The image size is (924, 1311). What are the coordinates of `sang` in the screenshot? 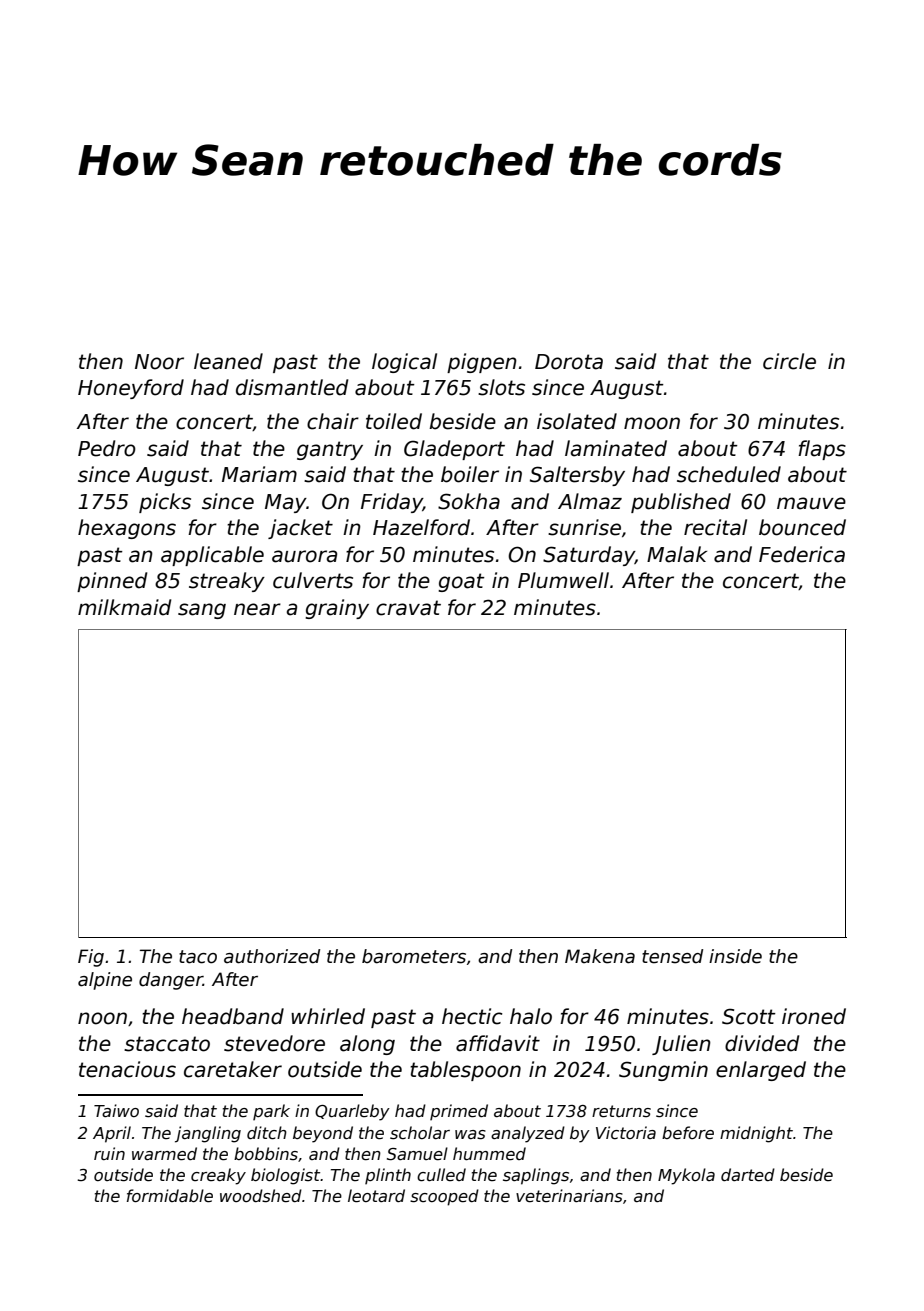 It's located at (202, 611).
